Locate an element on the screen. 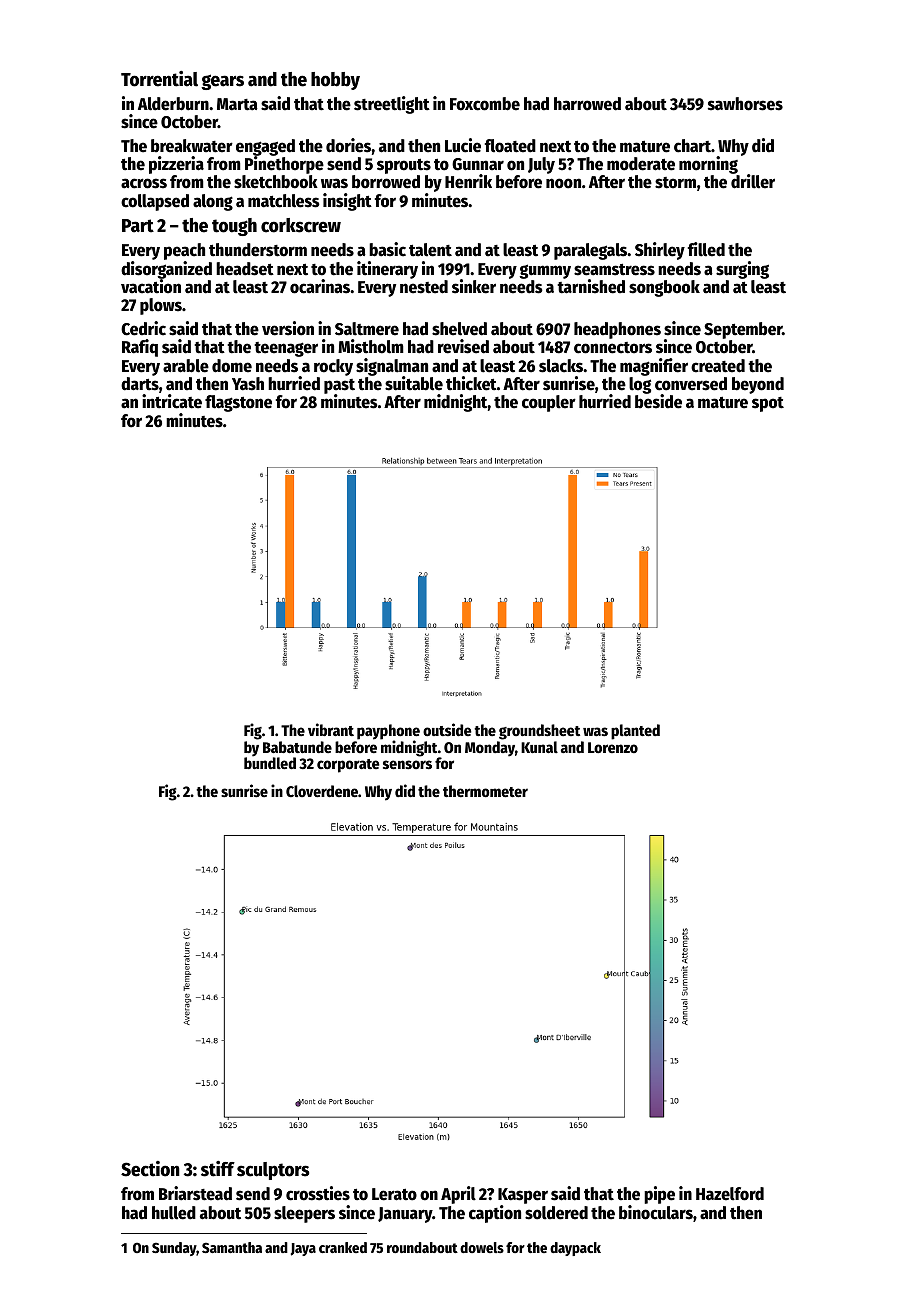 The image size is (908, 1316). gummy is located at coordinates (545, 271).
